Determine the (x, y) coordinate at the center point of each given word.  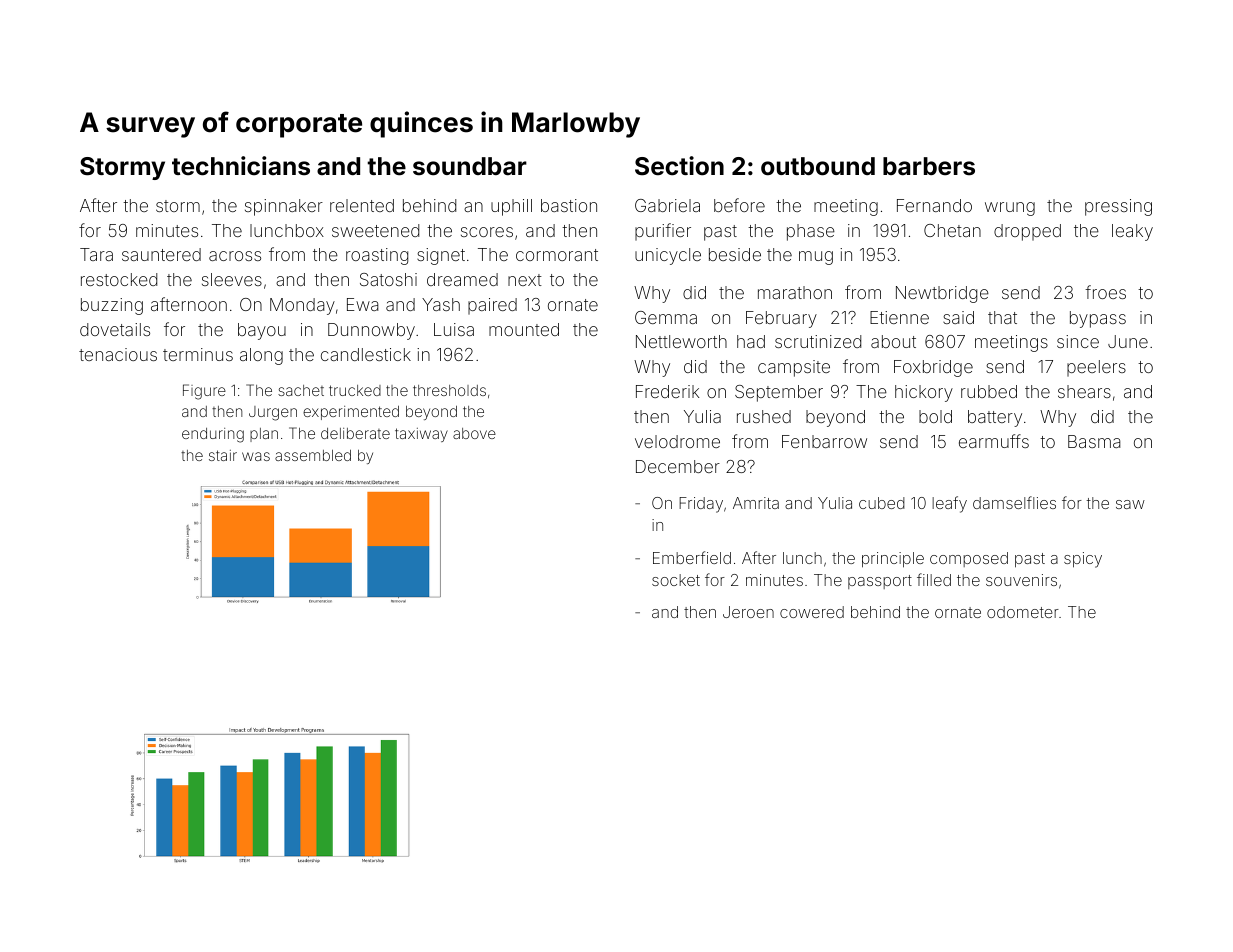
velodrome (677, 441)
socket (676, 580)
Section (679, 166)
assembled (313, 455)
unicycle (668, 256)
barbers (929, 166)
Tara (96, 254)
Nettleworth (681, 341)
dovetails (115, 329)
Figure (204, 392)
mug (816, 258)
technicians (241, 166)
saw (1130, 504)
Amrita (756, 503)
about (893, 341)
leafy (949, 504)
